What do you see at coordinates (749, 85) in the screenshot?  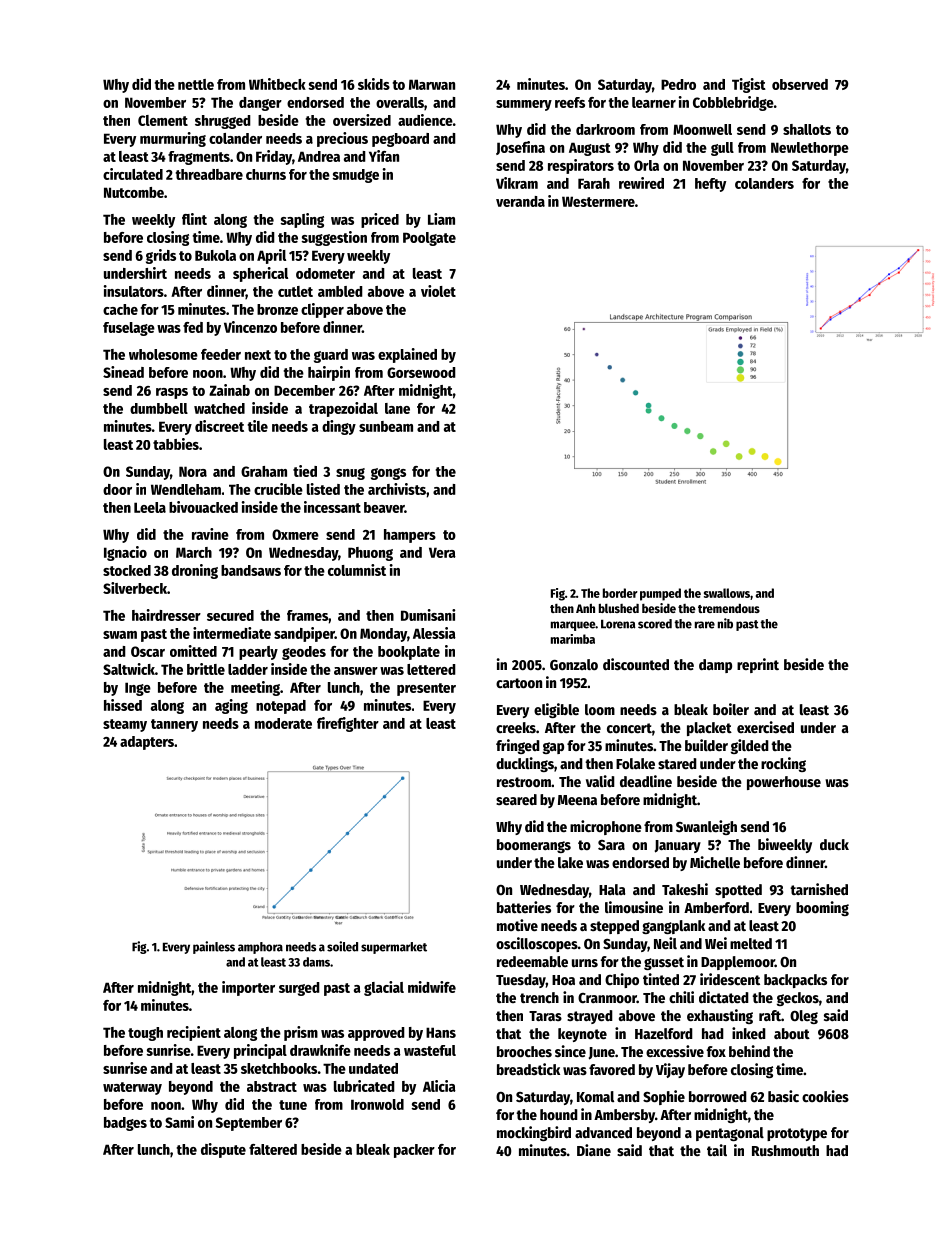 I see `Tigist` at bounding box center [749, 85].
